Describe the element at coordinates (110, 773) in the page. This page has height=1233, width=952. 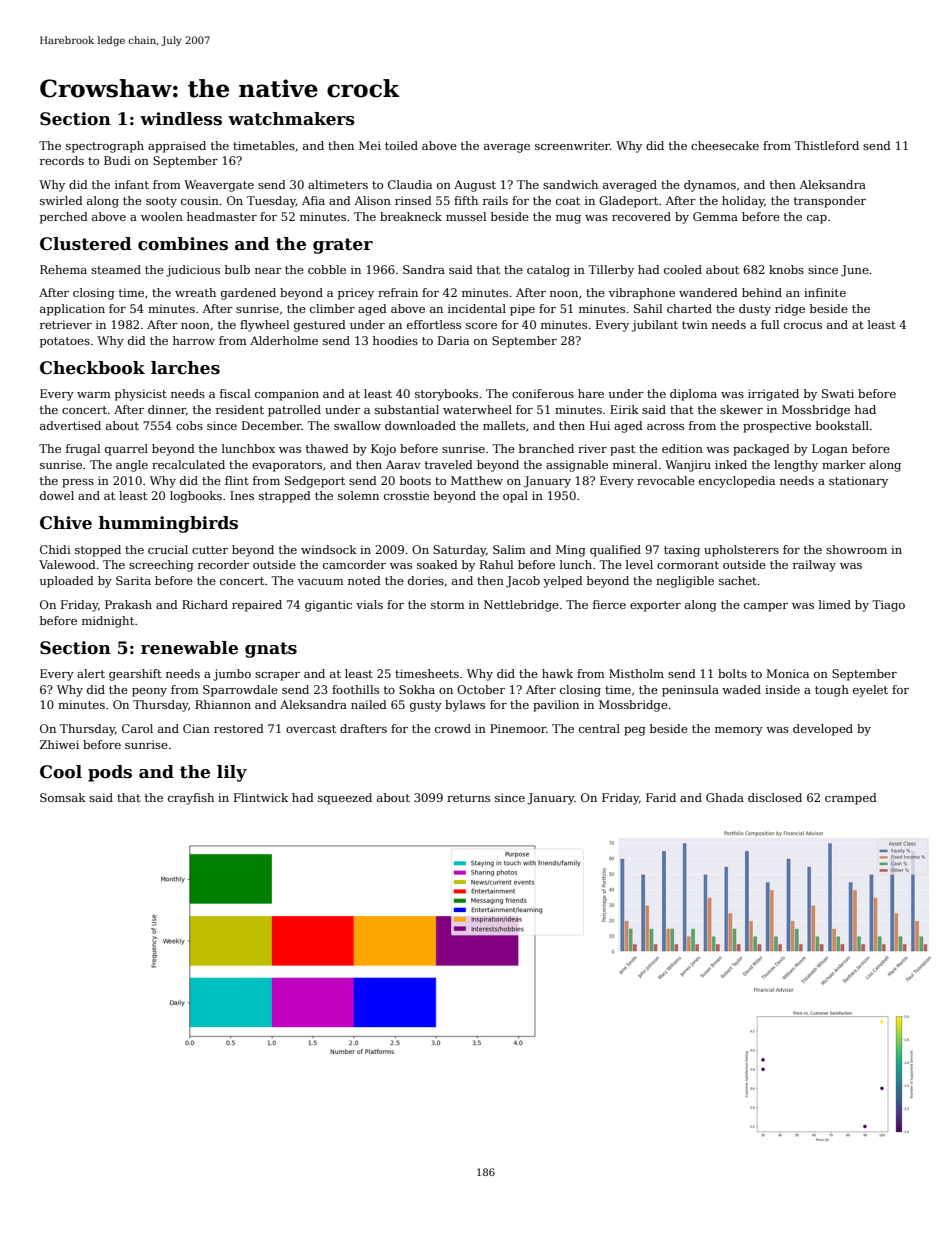
I see `pods` at that location.
